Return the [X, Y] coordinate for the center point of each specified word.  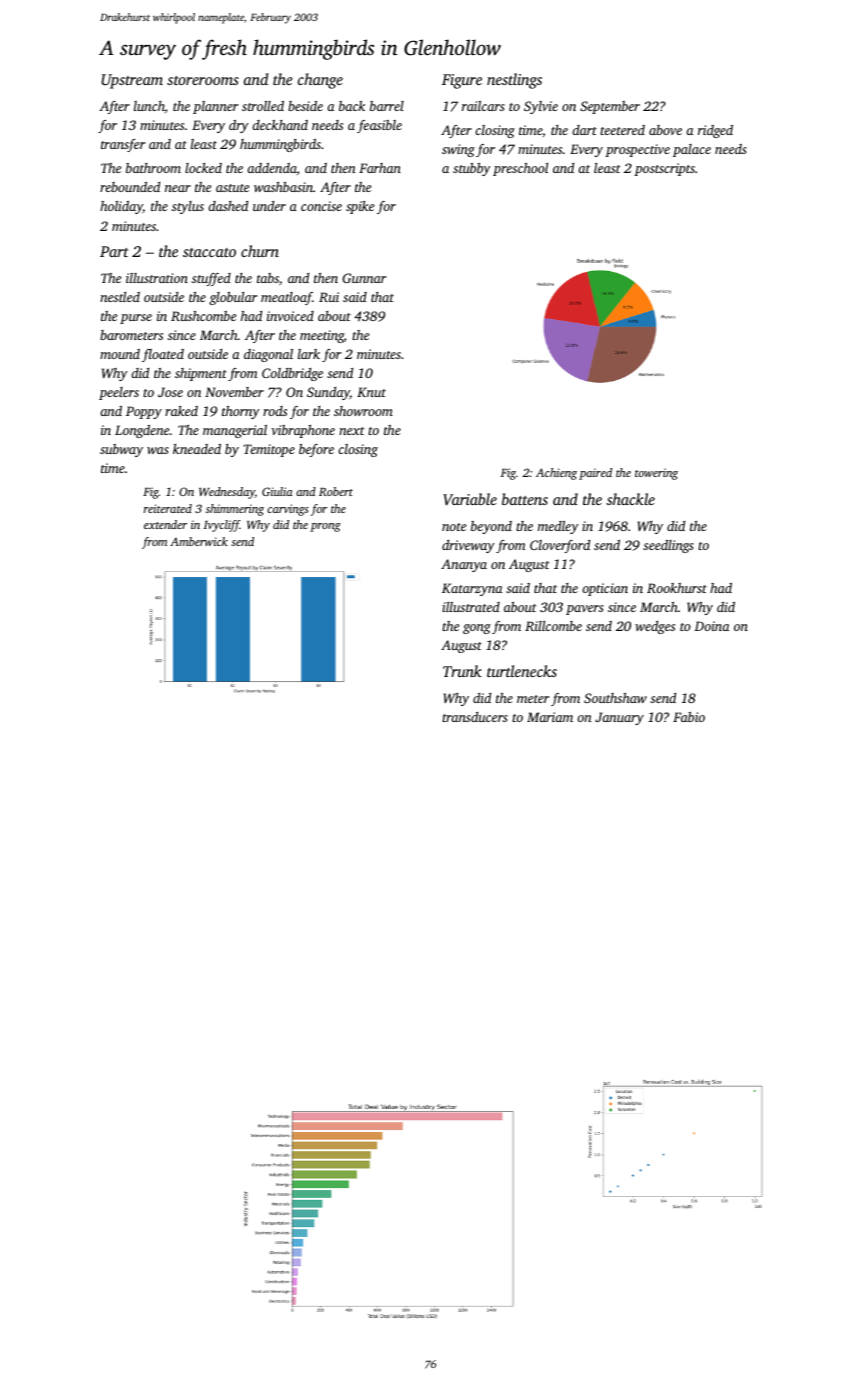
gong [477, 629]
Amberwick [199, 541]
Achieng [556, 474]
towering [656, 474]
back [352, 106]
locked [203, 168]
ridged [715, 131]
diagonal [268, 355]
